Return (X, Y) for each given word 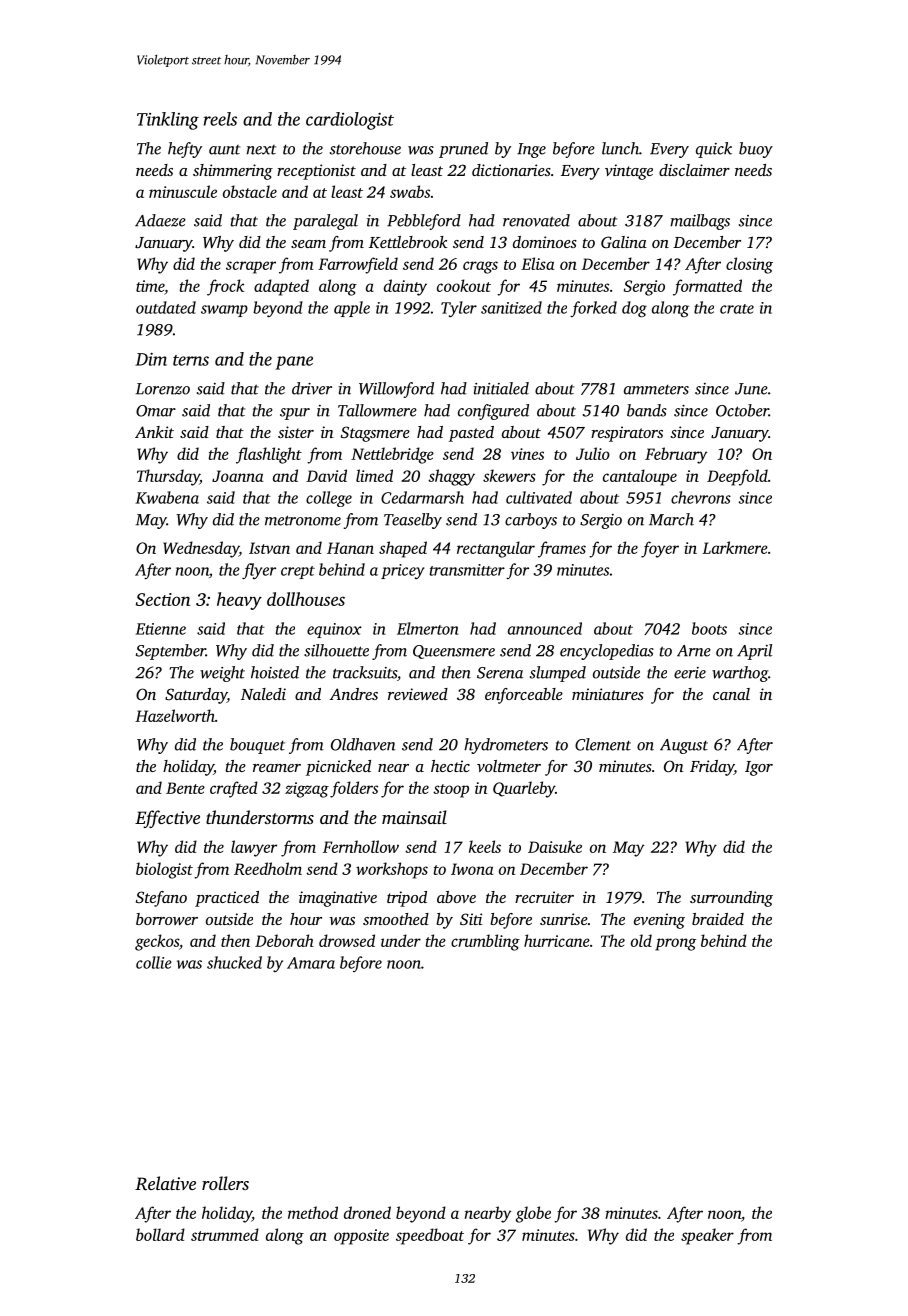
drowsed (347, 940)
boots (709, 628)
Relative (165, 1183)
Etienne (160, 629)
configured (493, 412)
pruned (463, 150)
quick (714, 150)
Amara (311, 963)
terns (191, 360)
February (676, 455)
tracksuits (365, 672)
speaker (707, 1236)
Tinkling (168, 121)
